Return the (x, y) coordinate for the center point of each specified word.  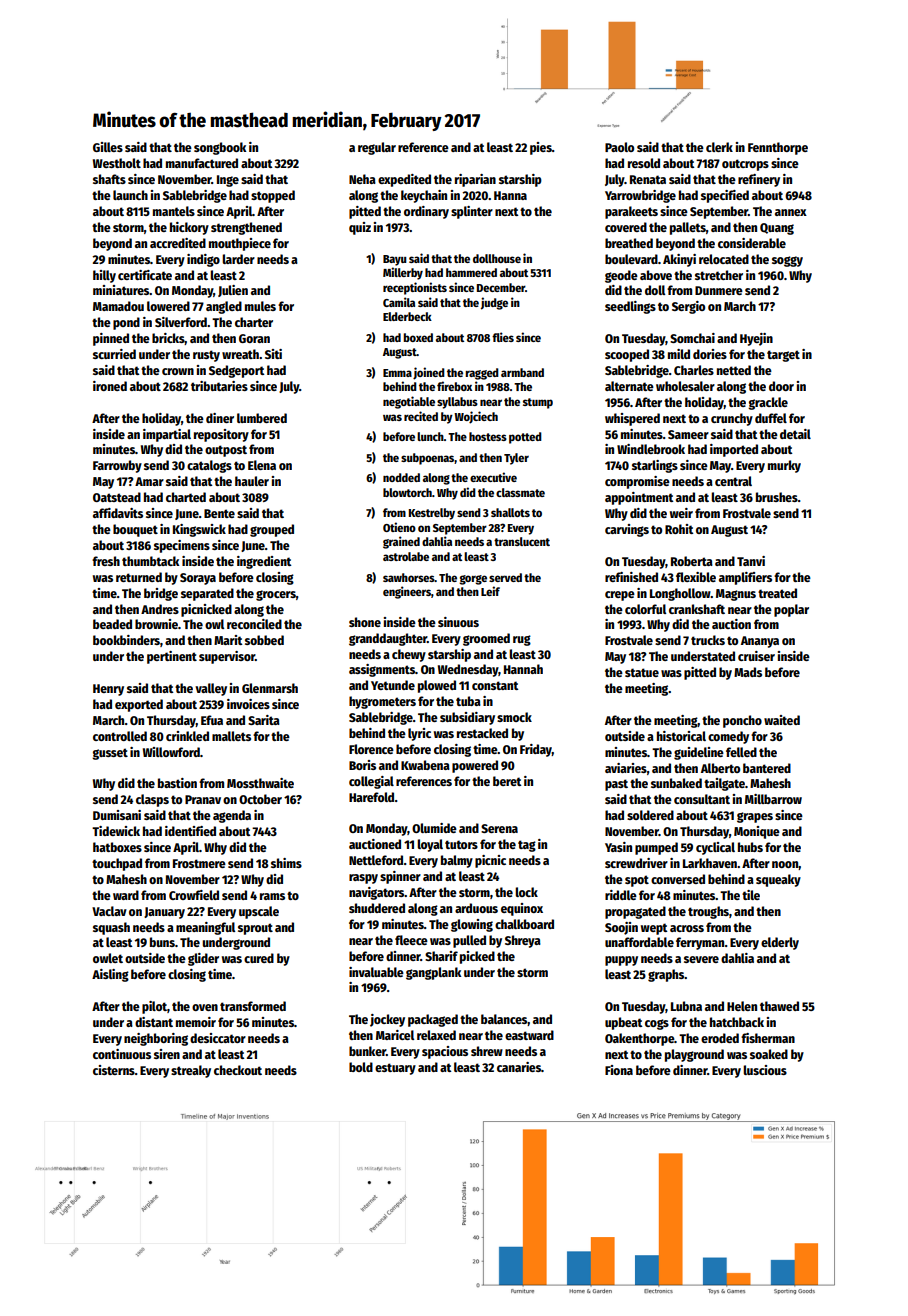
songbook (220, 148)
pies (541, 148)
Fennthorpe (778, 148)
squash (111, 928)
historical (681, 736)
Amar (149, 481)
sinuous (458, 622)
